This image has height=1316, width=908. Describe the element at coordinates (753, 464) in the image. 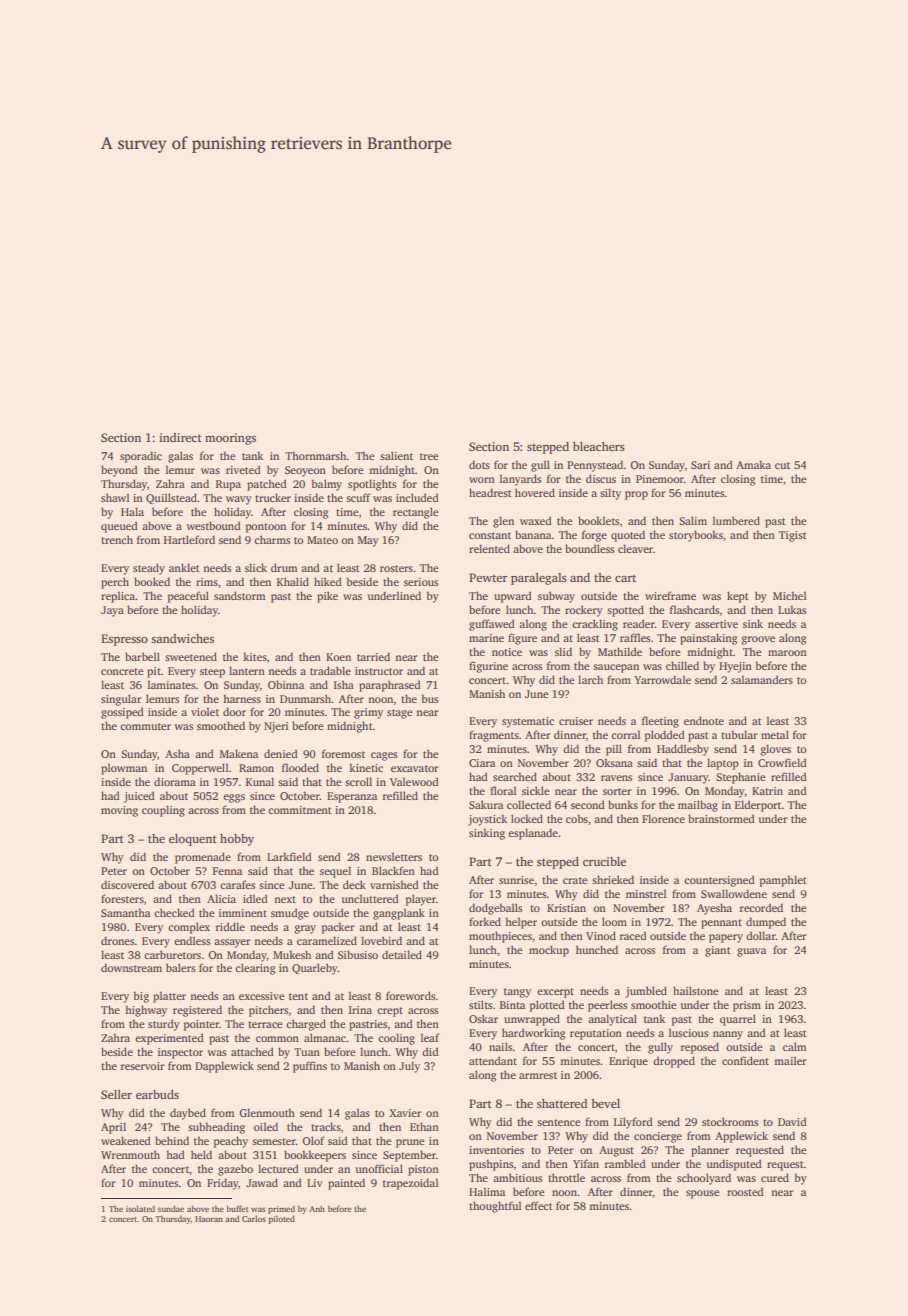

I see `Amaka` at that location.
